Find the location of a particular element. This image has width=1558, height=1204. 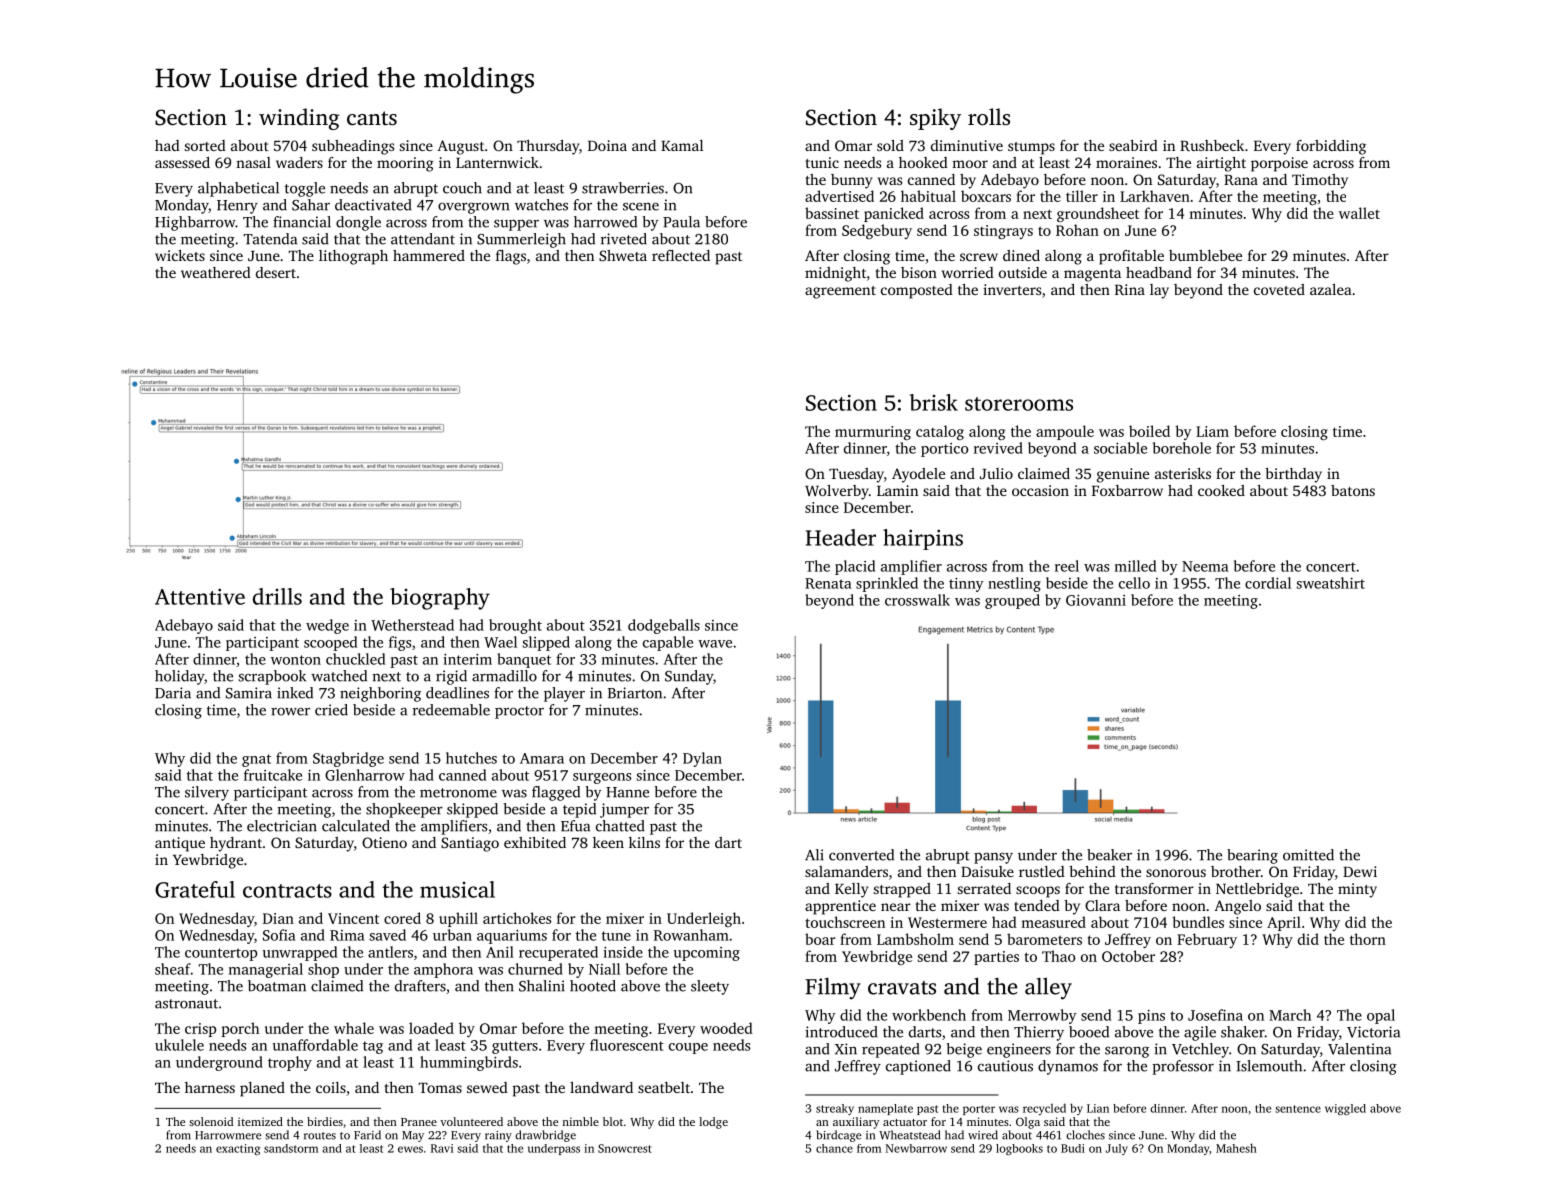

redeemable is located at coordinates (451, 710).
